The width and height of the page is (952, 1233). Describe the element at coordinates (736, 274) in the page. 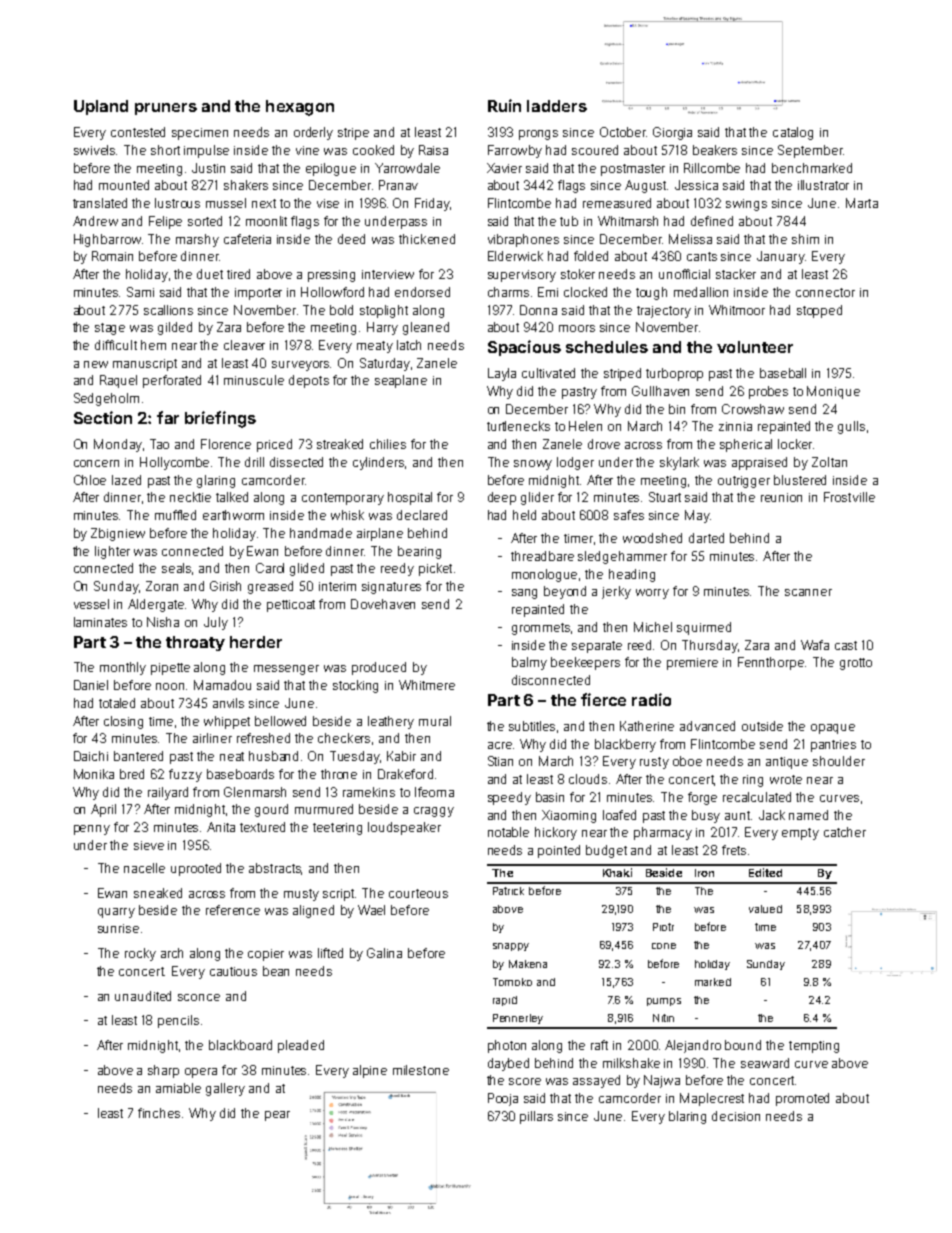

I see `stacker` at that location.
